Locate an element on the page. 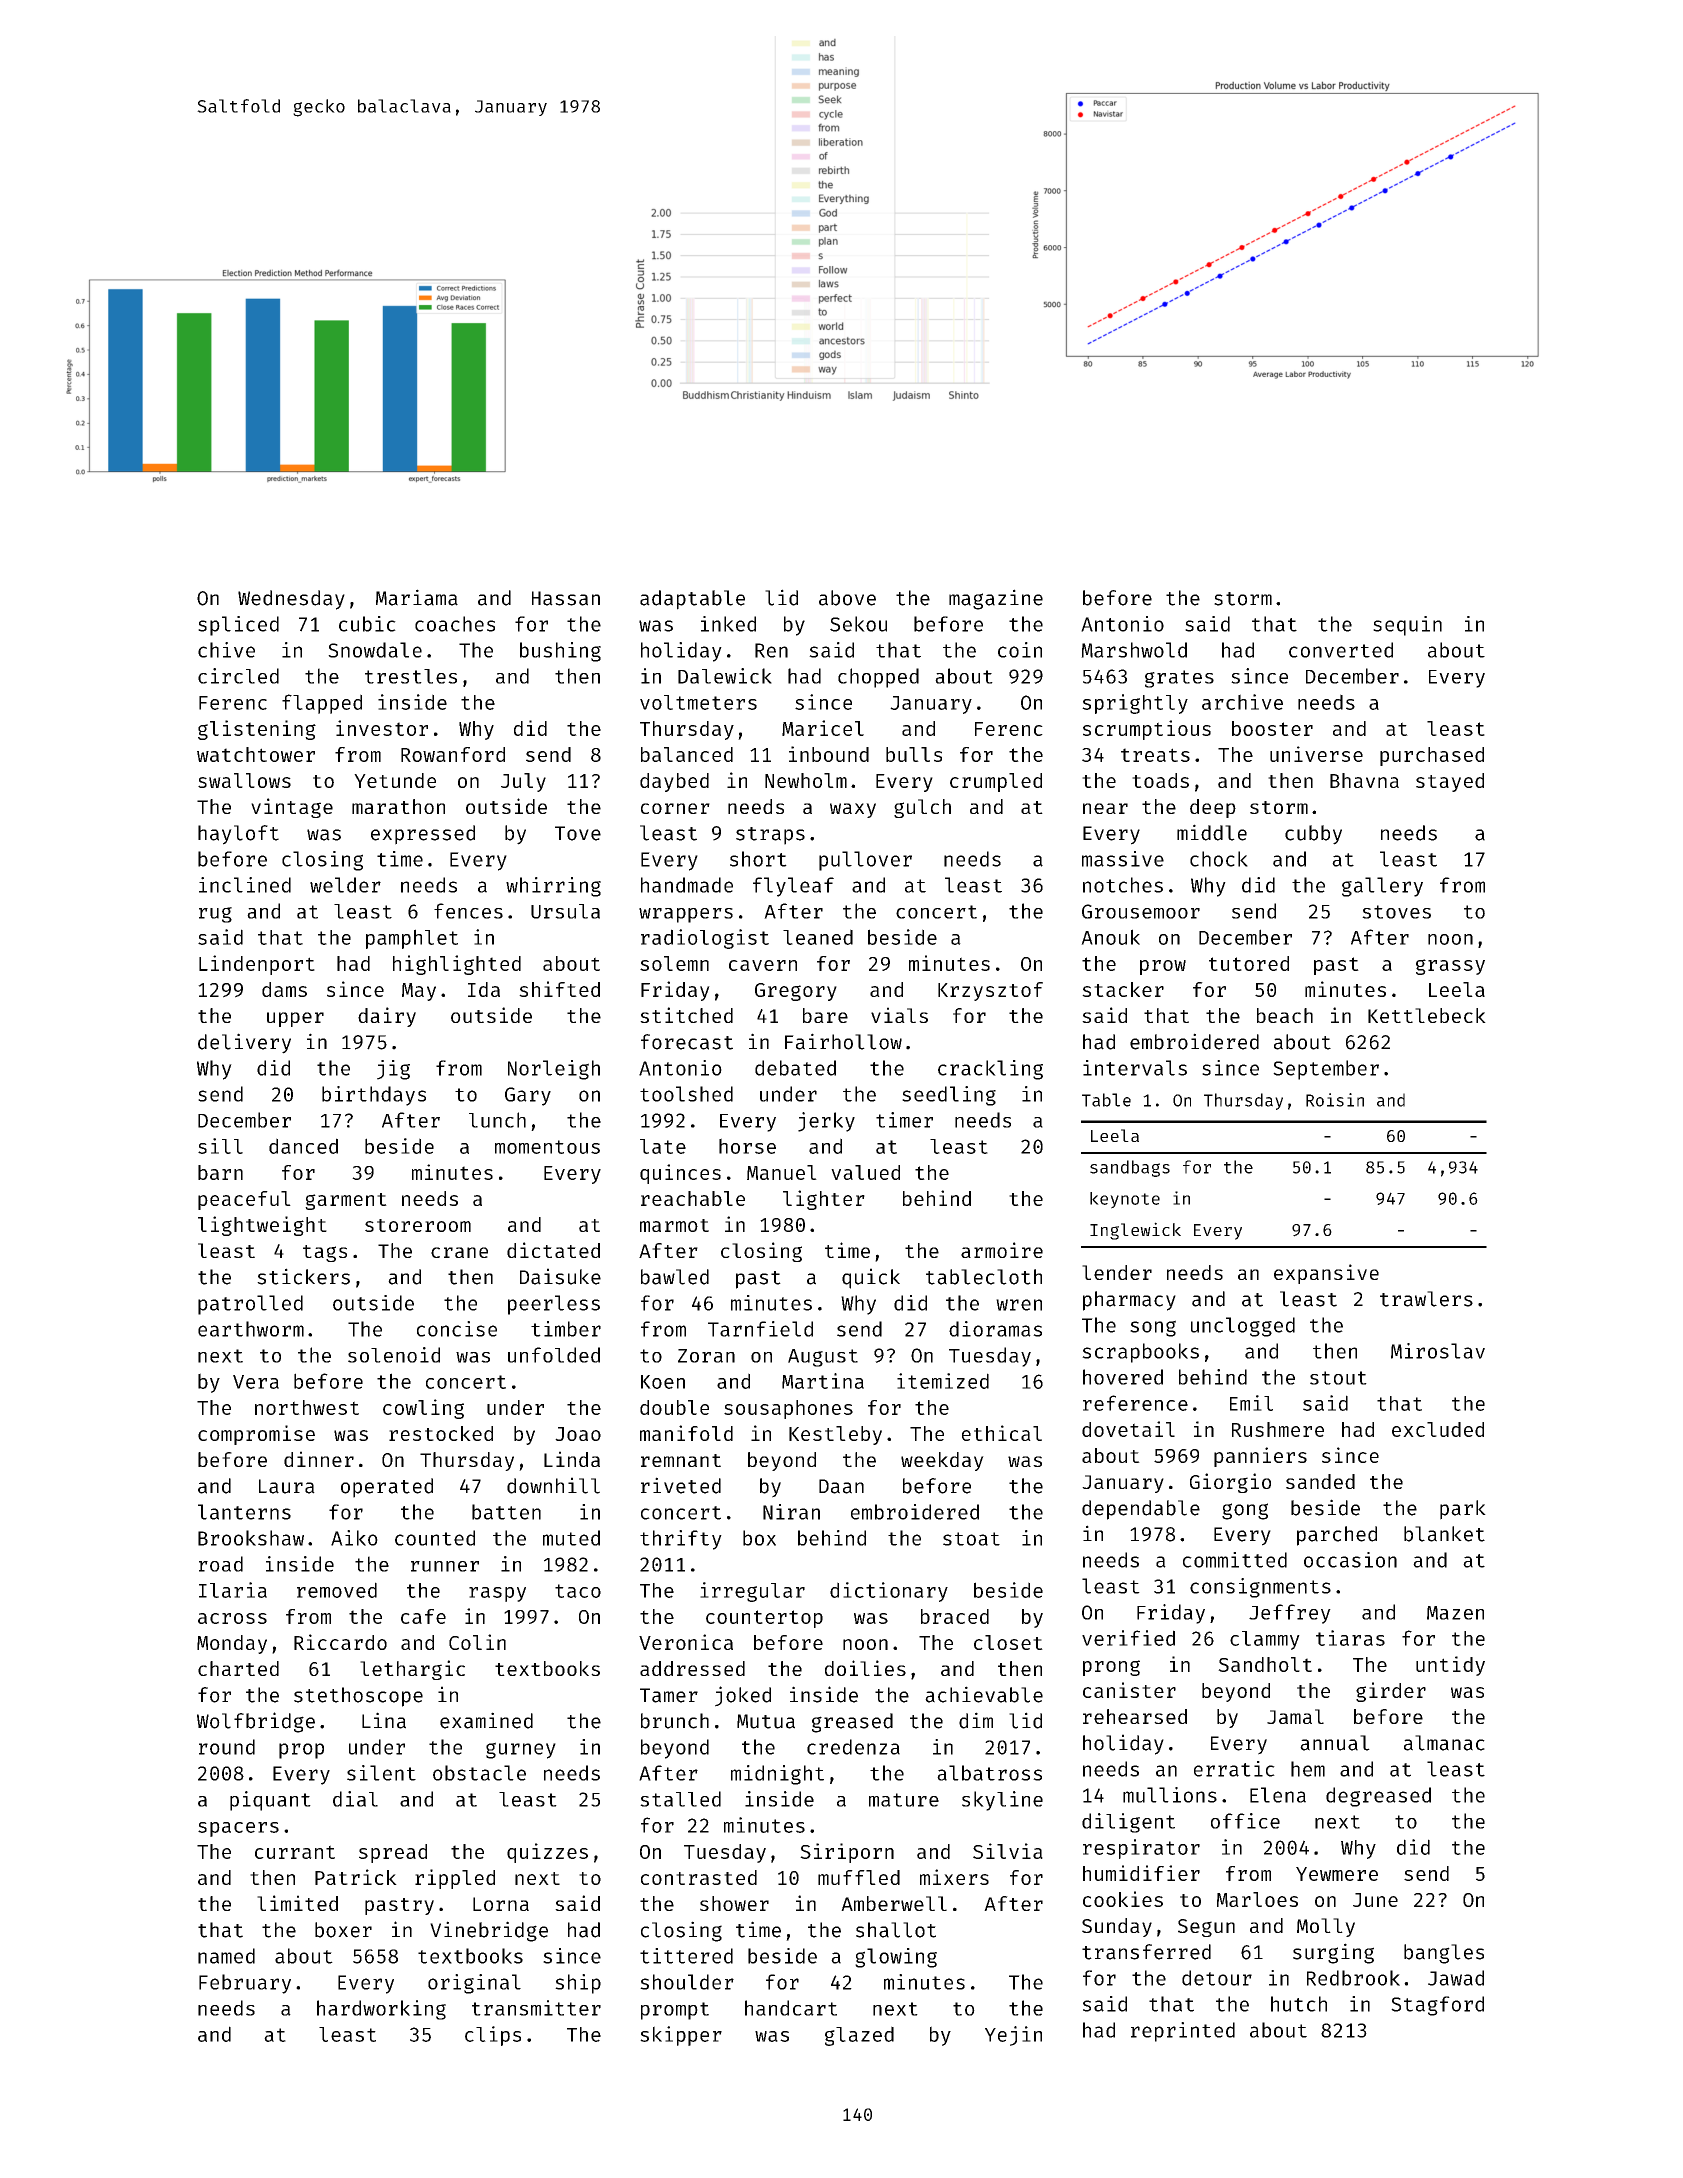 This image has height=2178, width=1683. converted is located at coordinates (1341, 650).
